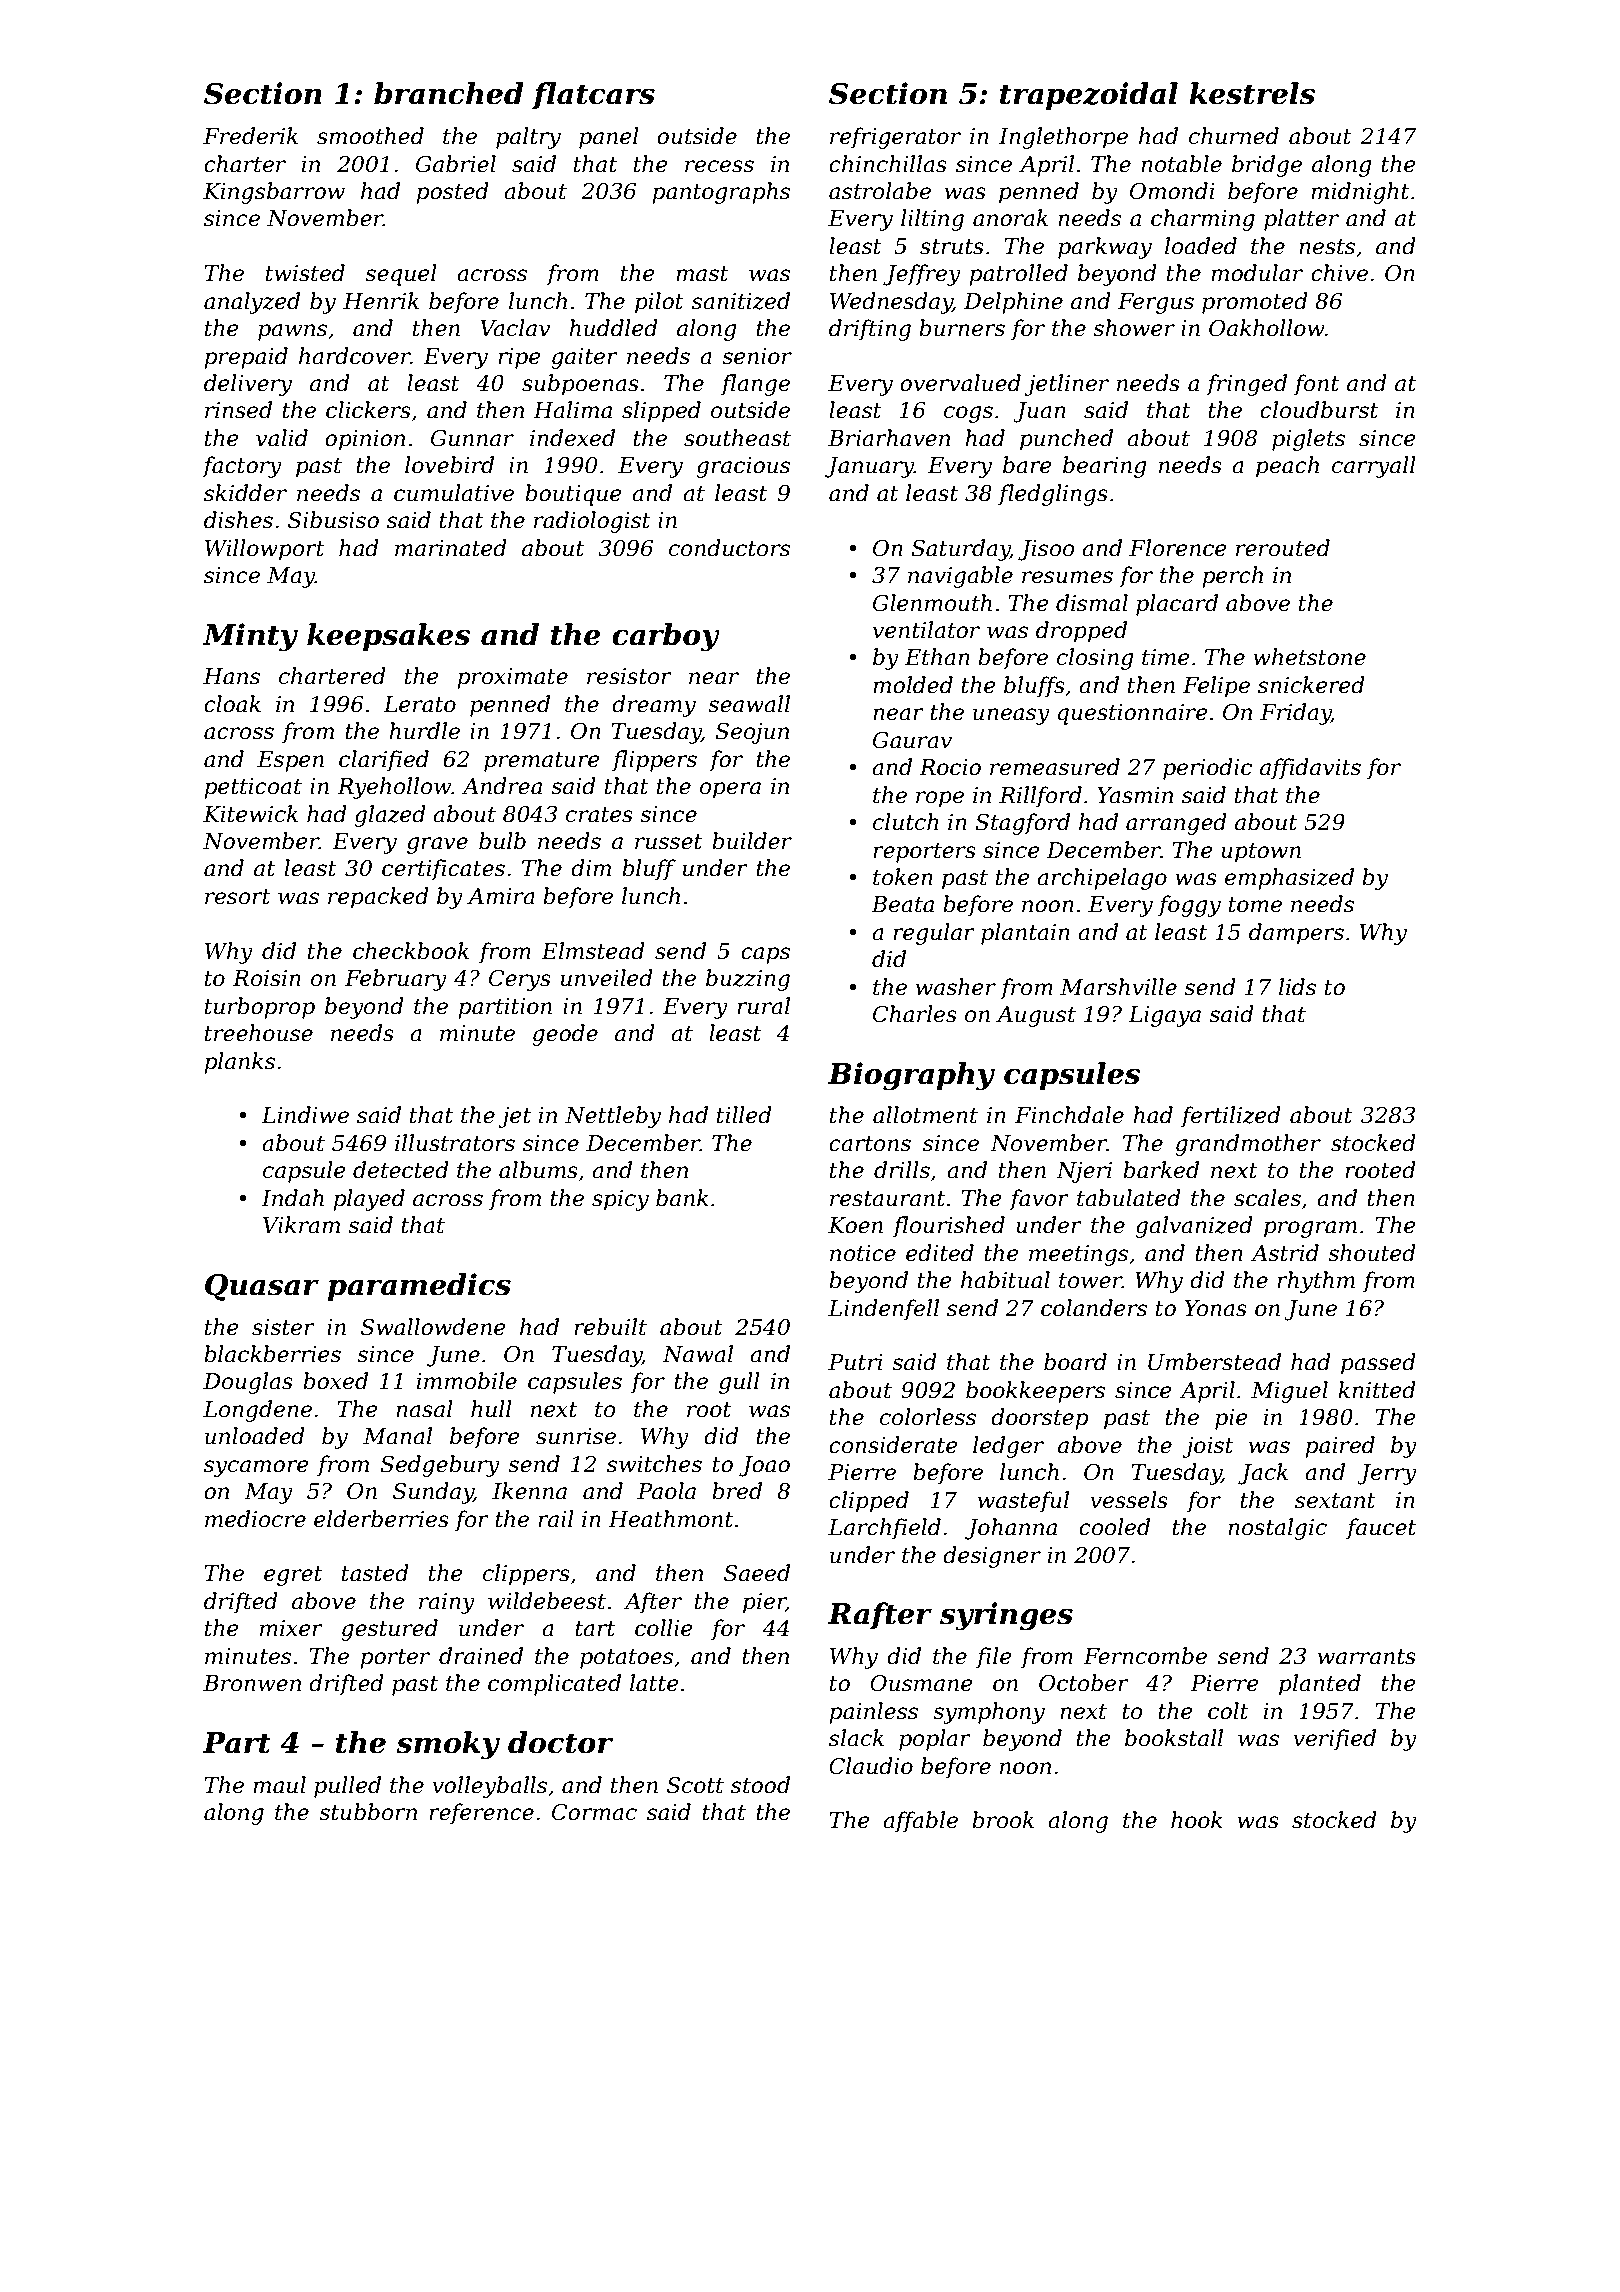  Describe the element at coordinates (1197, 1820) in the screenshot. I see `hook` at that location.
